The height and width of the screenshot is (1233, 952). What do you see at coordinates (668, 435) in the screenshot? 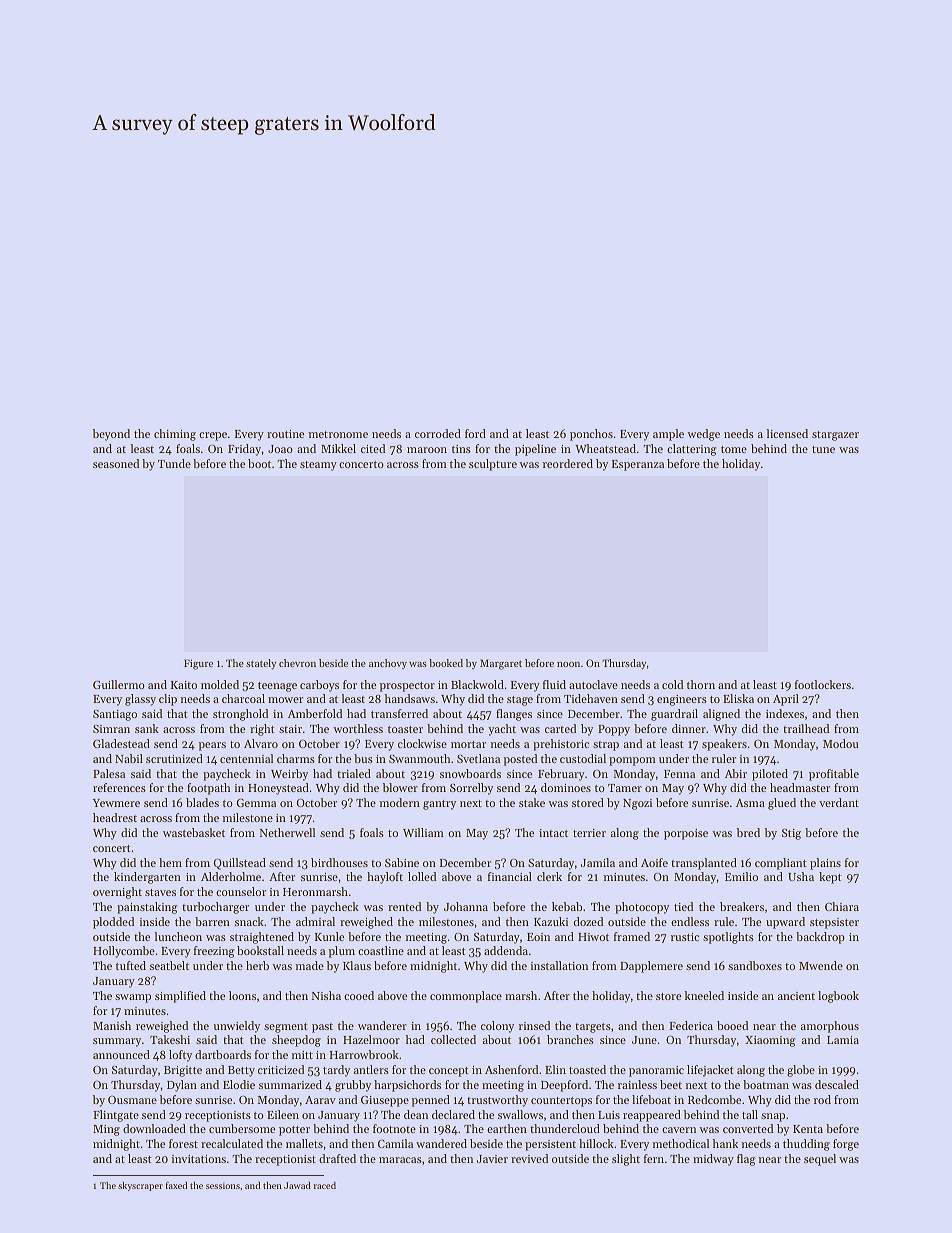
I see `ample` at bounding box center [668, 435].
